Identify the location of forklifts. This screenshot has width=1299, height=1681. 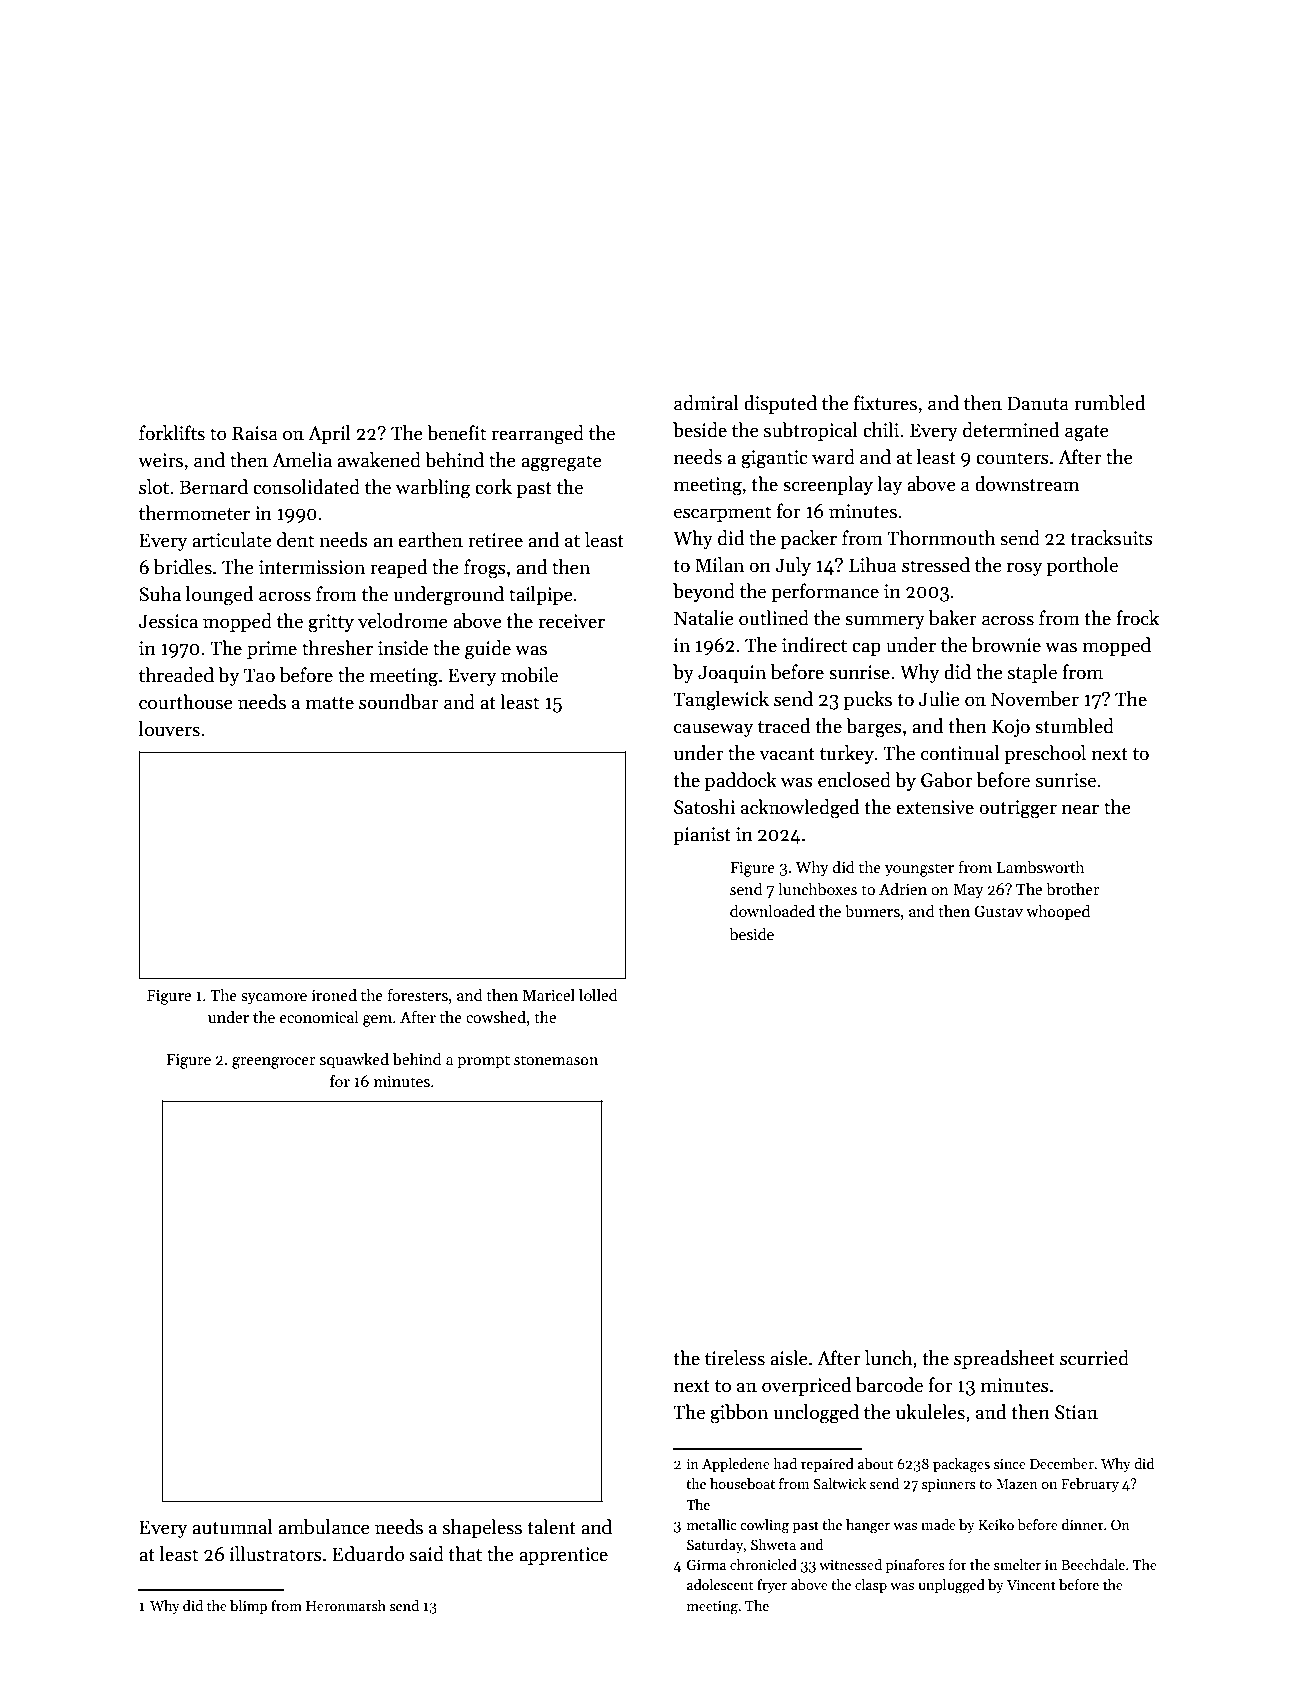
(172, 433).
